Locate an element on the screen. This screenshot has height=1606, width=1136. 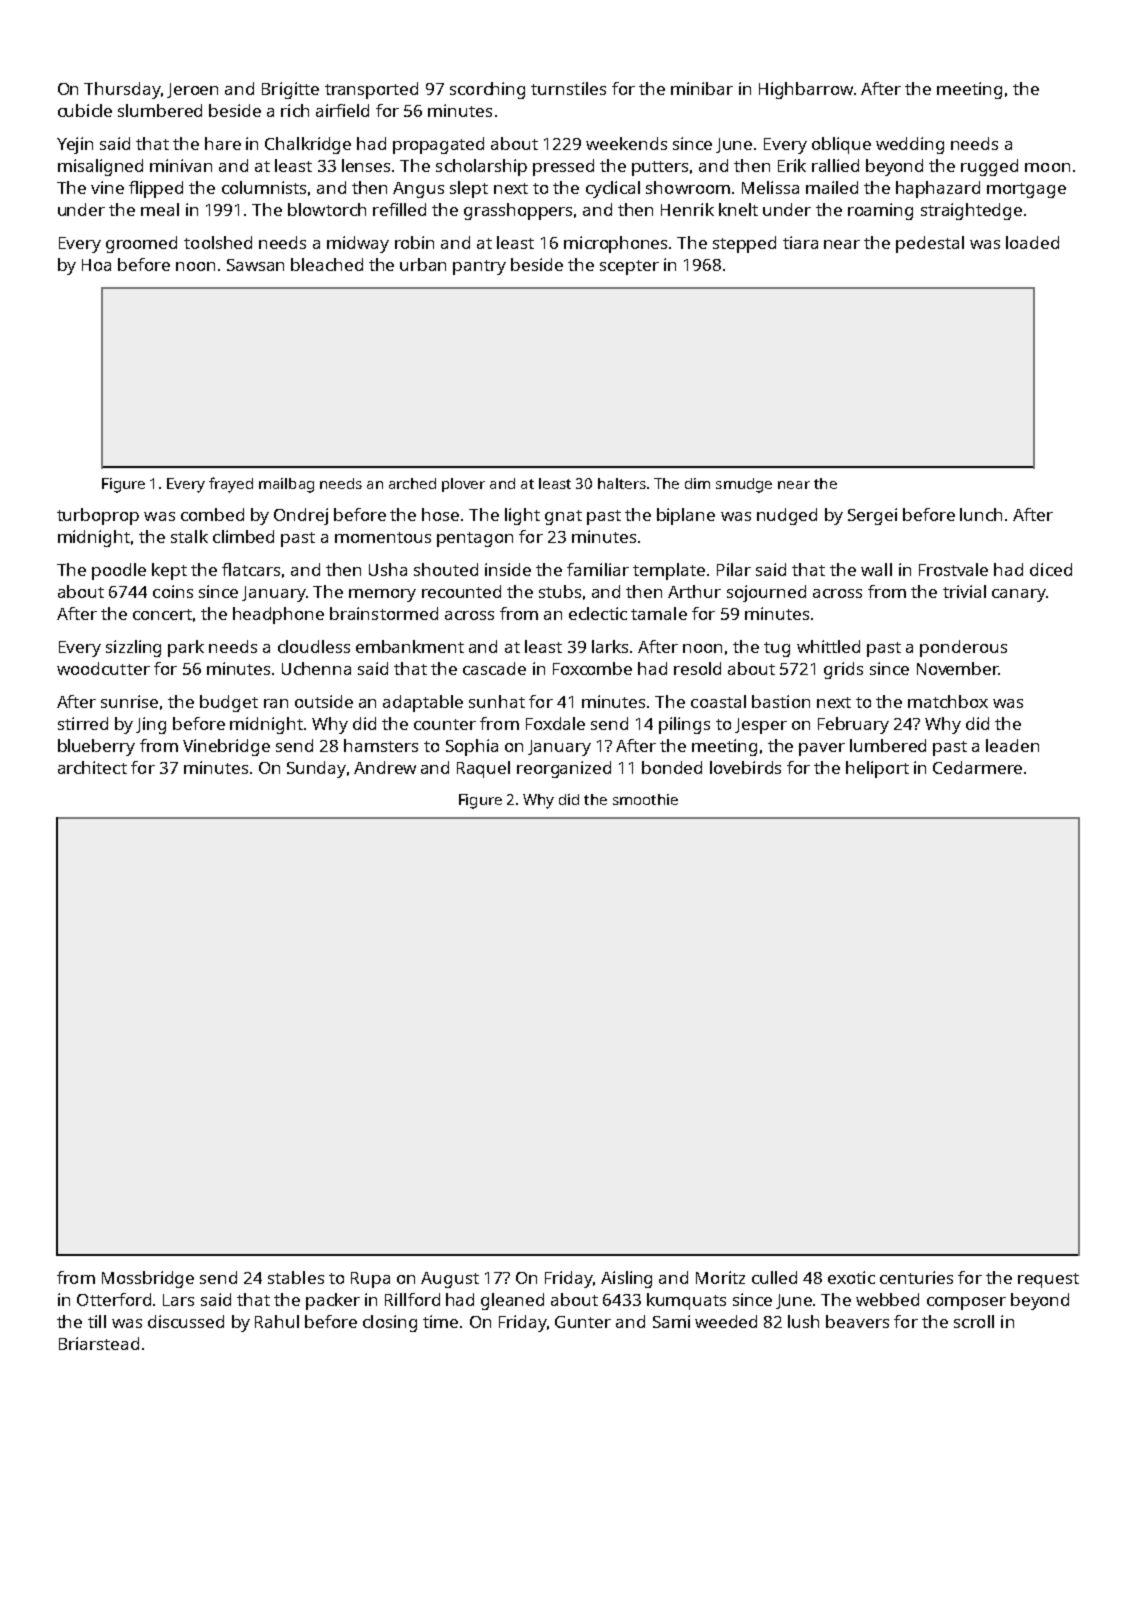
August is located at coordinates (450, 1280).
